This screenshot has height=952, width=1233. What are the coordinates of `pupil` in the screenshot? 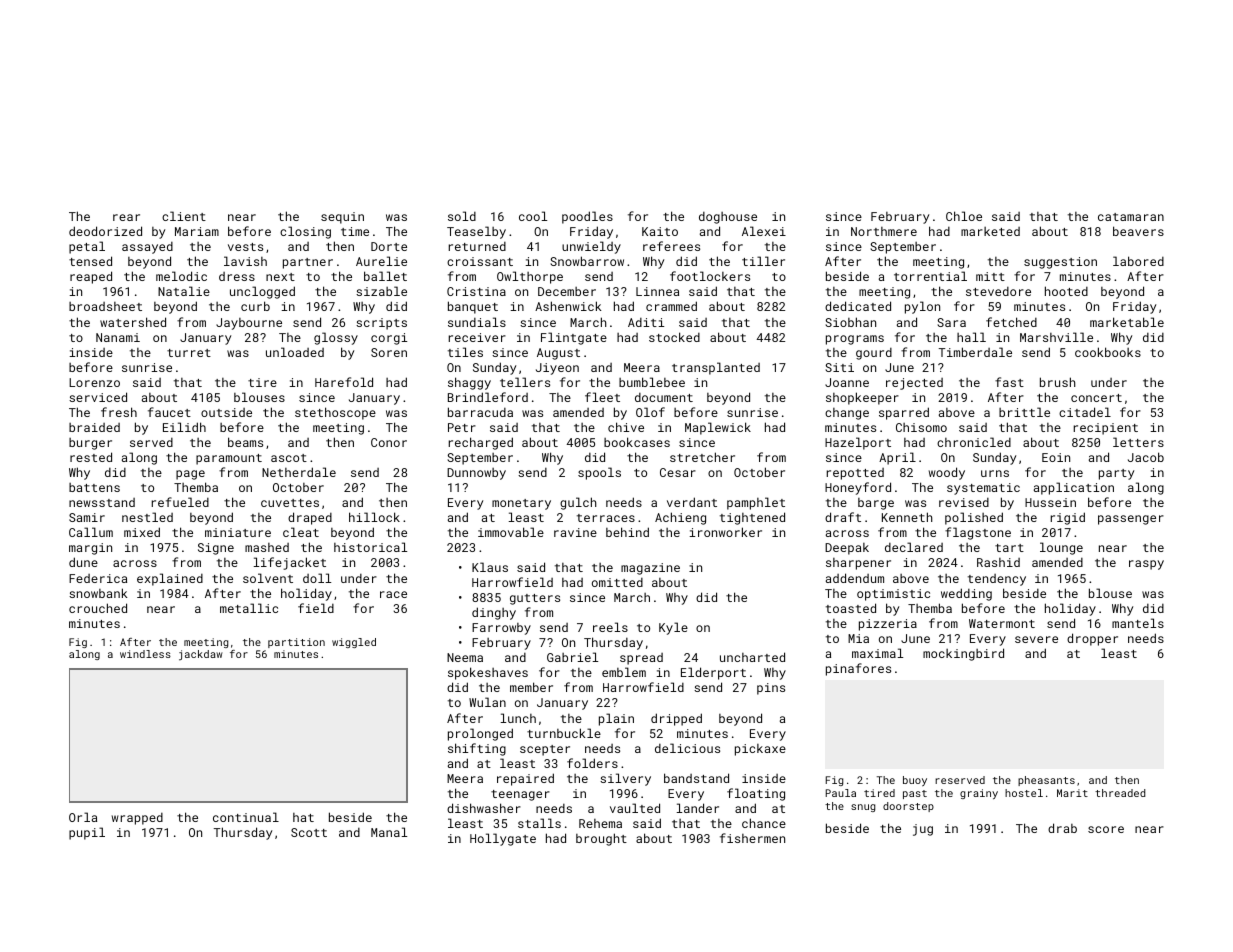 It's located at (87, 833).
